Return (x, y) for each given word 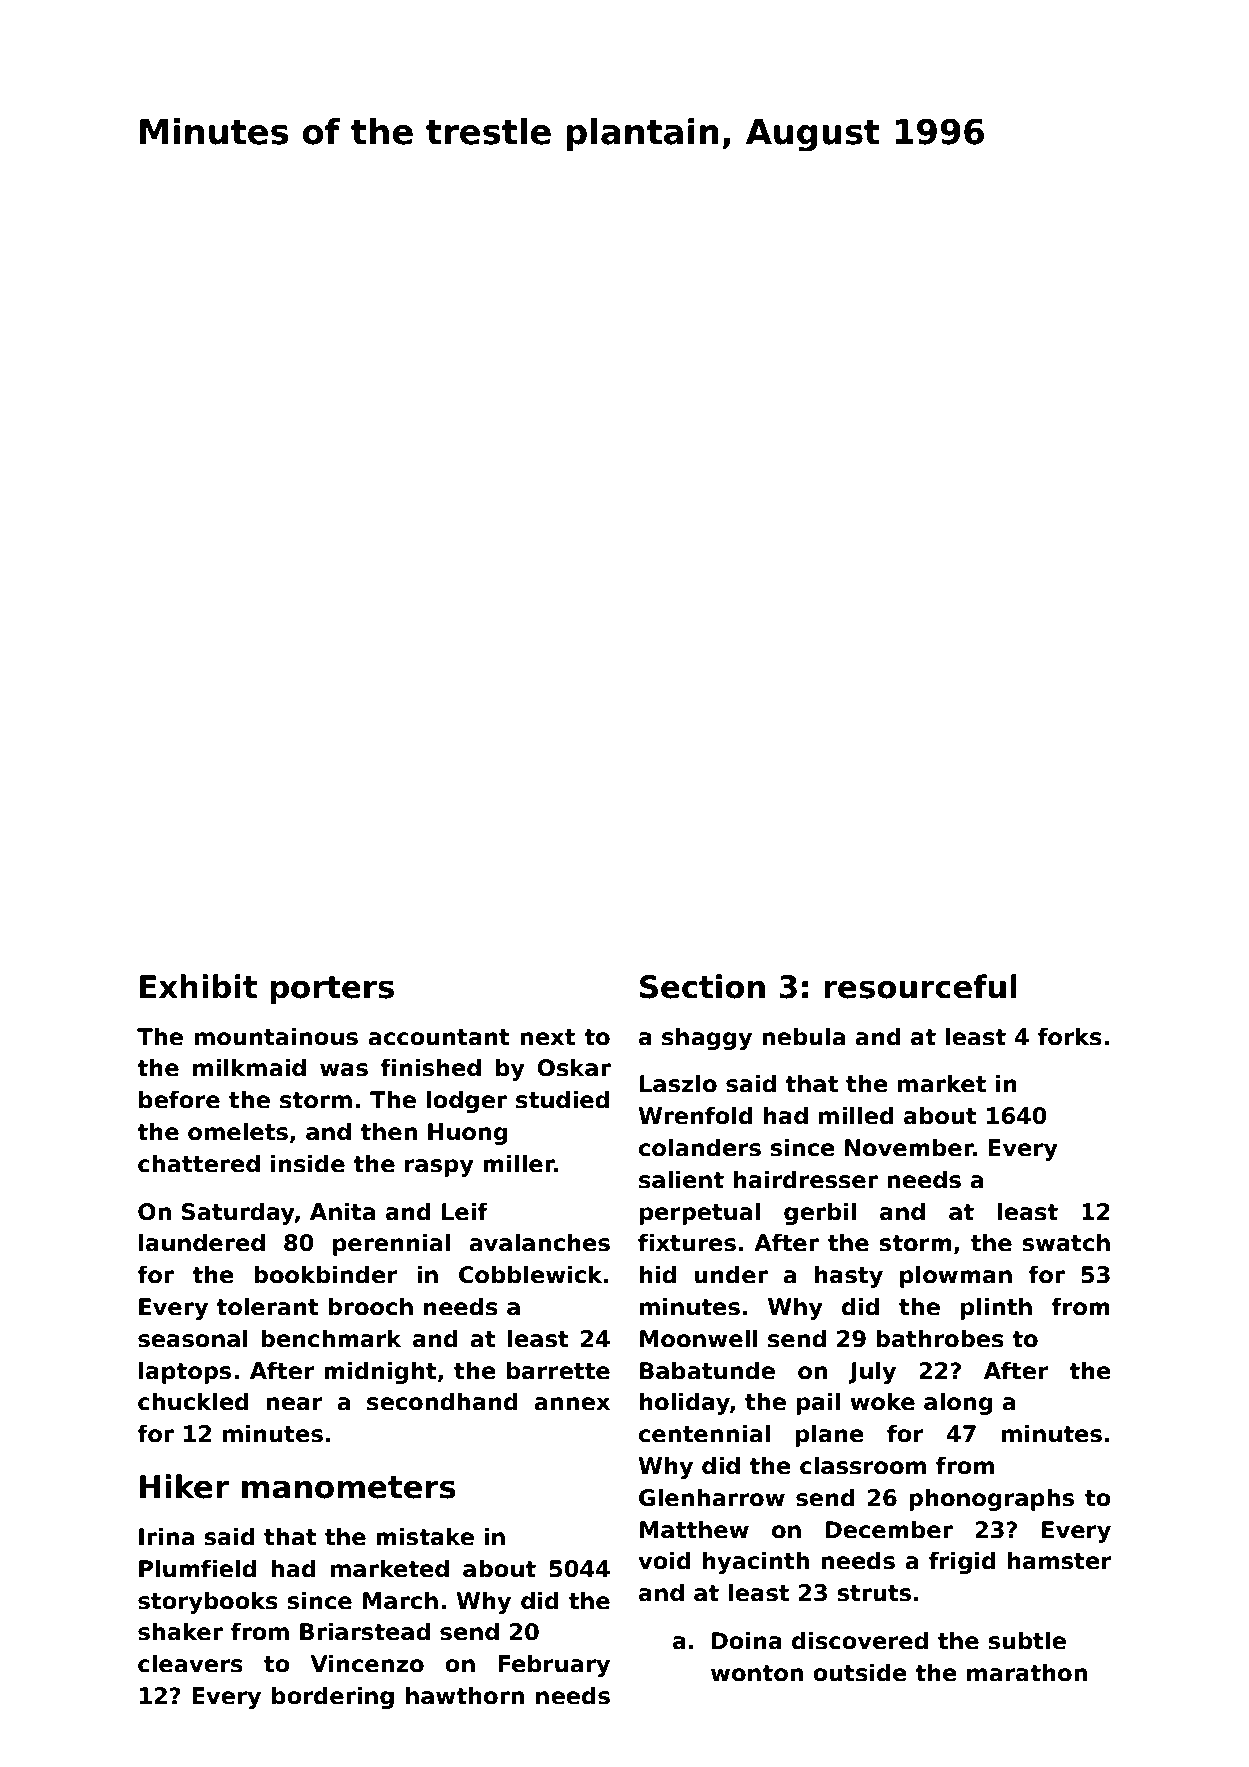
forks (1070, 1036)
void (664, 1560)
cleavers (190, 1663)
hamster (1060, 1560)
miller (518, 1163)
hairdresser (806, 1179)
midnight (380, 1372)
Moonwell (699, 1338)
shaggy (707, 1038)
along (958, 1403)
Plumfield (197, 1568)
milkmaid (249, 1067)
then (388, 1131)
